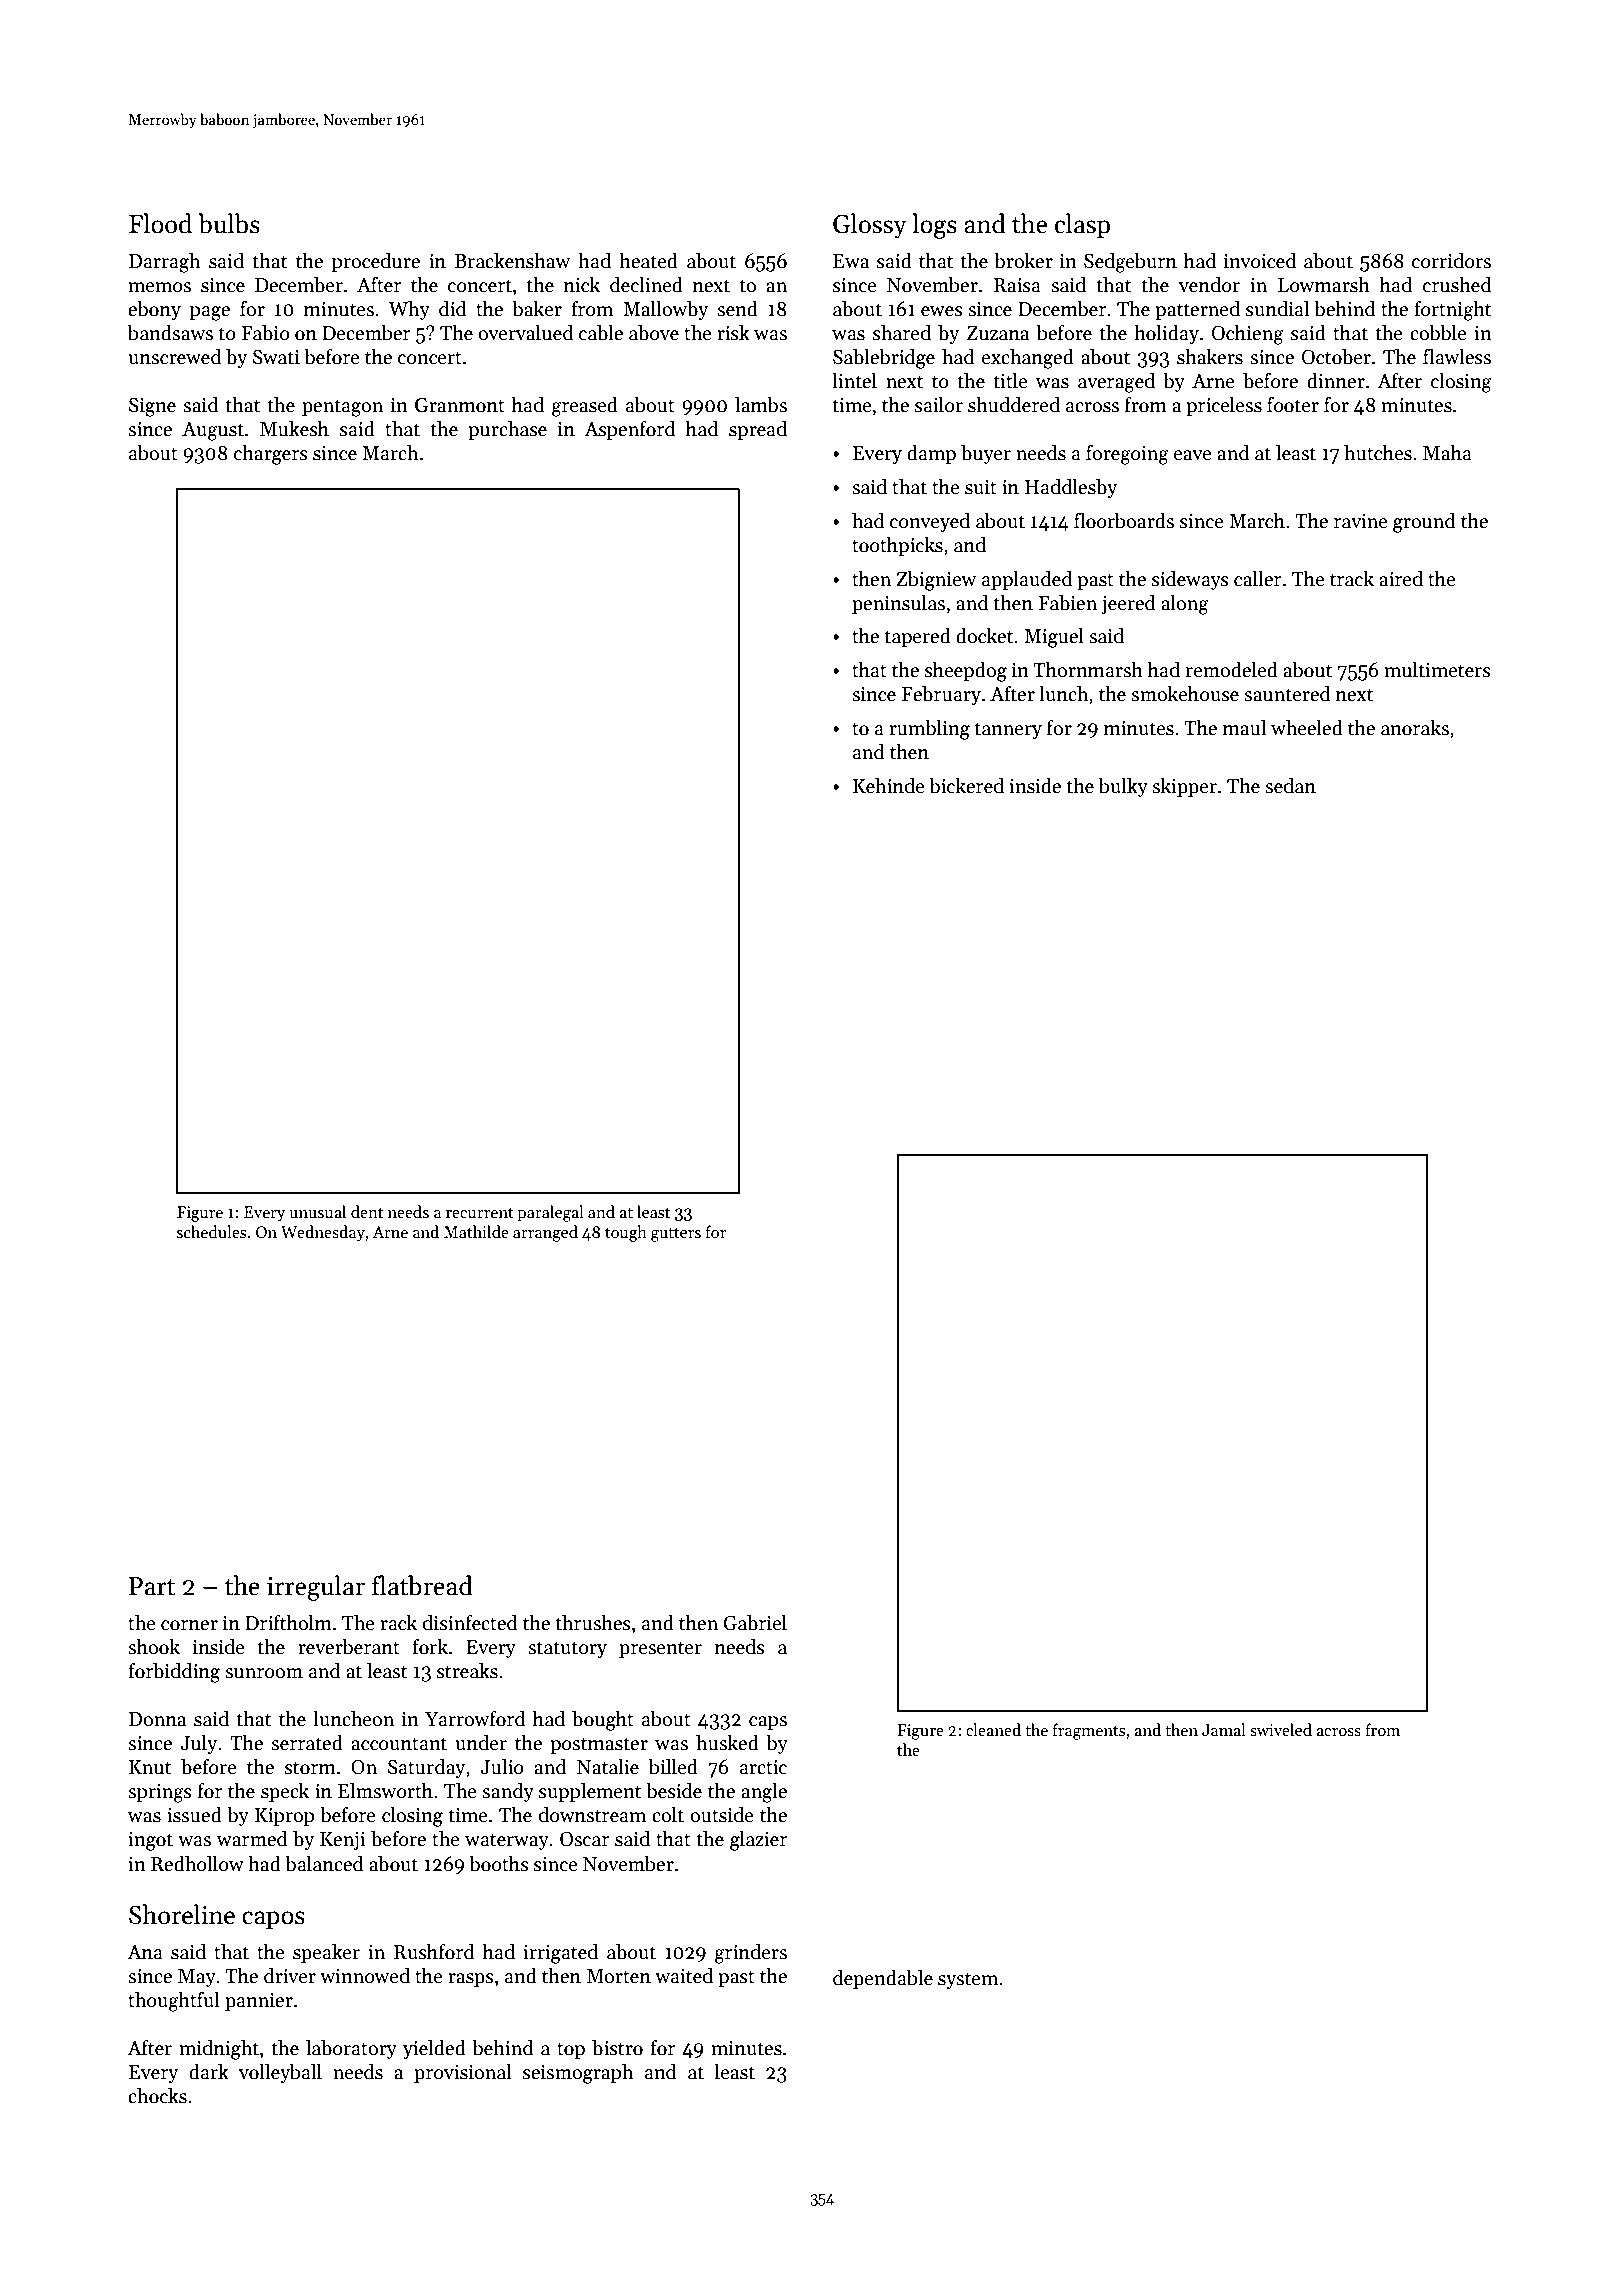  Describe the element at coordinates (1224, 1729) in the screenshot. I see `Jamal` at that location.
